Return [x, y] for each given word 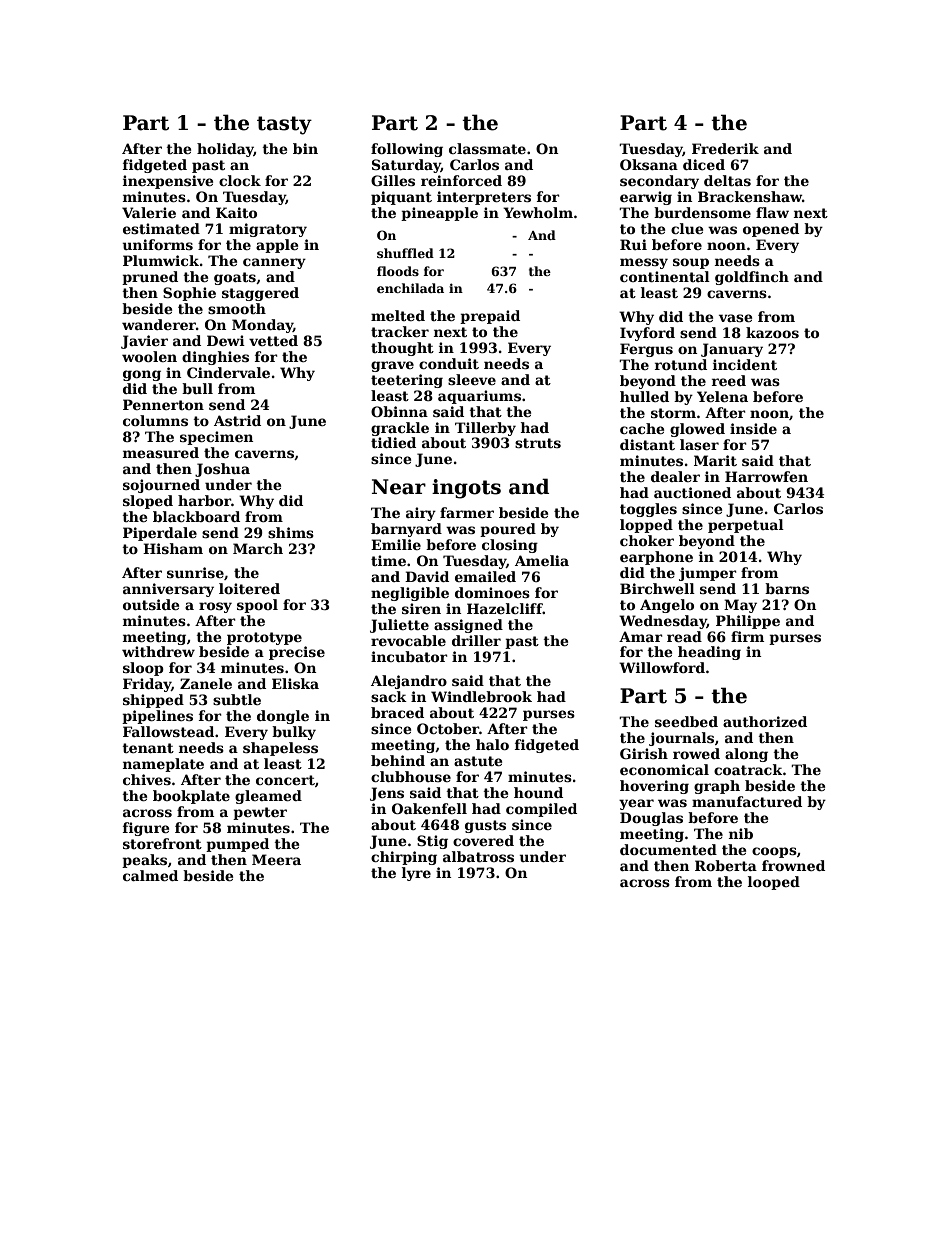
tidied [393, 442]
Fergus [646, 350]
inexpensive [168, 182]
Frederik [725, 148]
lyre [416, 874]
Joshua [222, 470]
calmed [150, 875]
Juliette [399, 626]
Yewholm [538, 212]
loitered [249, 588]
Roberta [726, 865]
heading [709, 653]
